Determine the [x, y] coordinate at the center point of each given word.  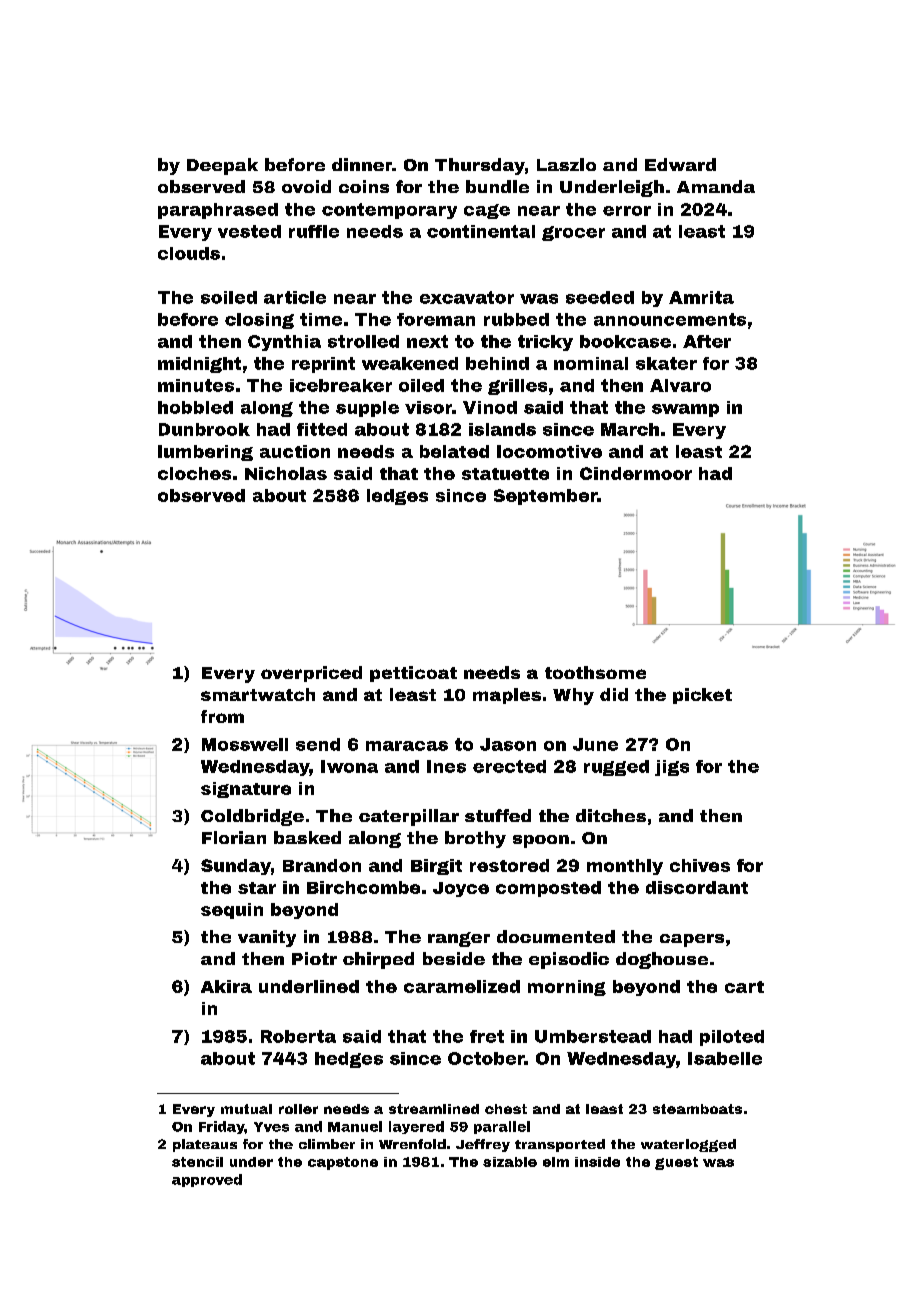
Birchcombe [363, 887]
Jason [508, 744]
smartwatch [258, 694]
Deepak [222, 166]
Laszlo [566, 164]
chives [700, 865]
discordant [697, 887]
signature [246, 790]
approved [207, 1180]
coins [364, 186]
